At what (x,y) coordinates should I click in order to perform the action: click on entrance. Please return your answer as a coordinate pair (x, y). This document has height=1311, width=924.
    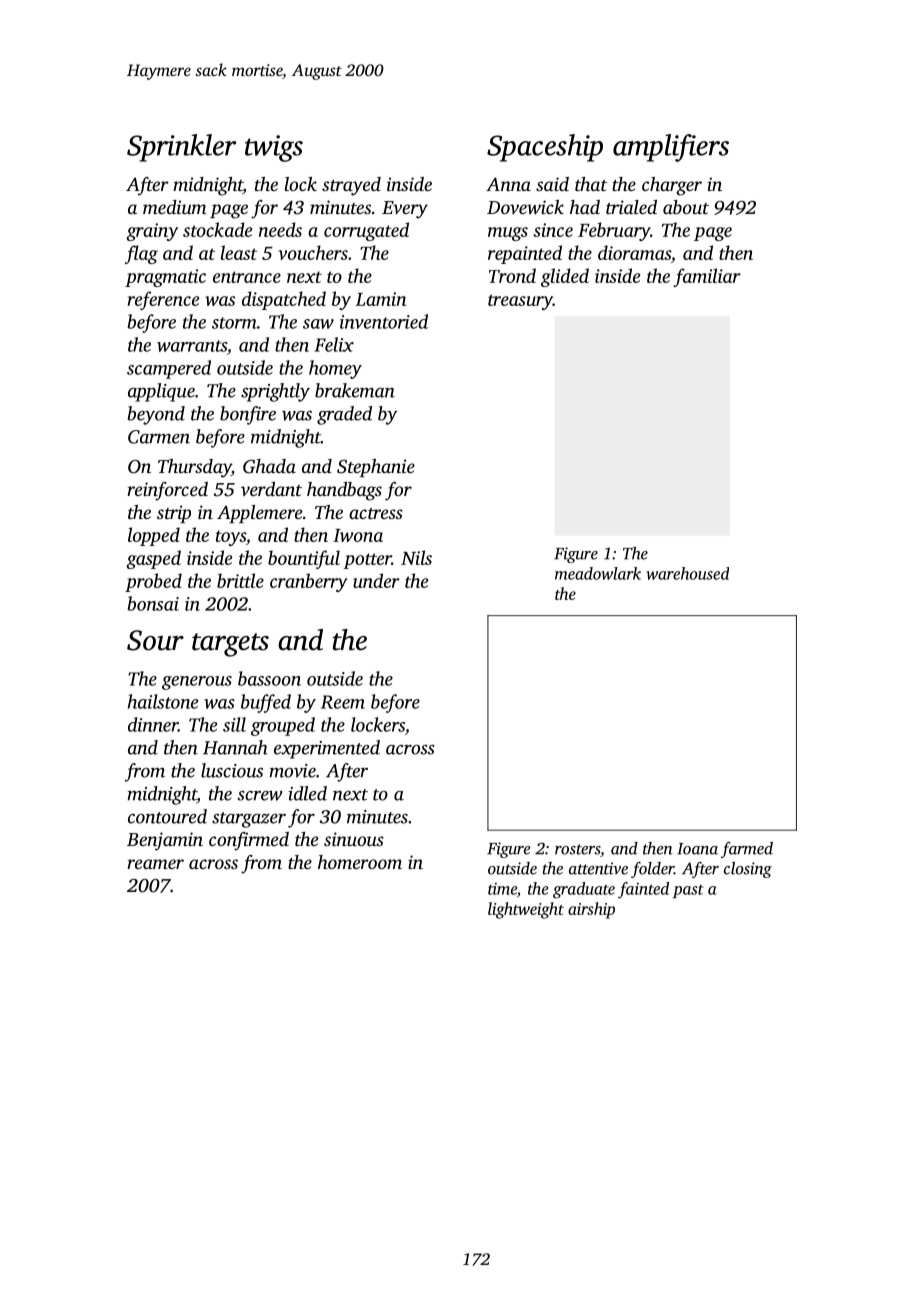
    Looking at the image, I should click on (247, 277).
